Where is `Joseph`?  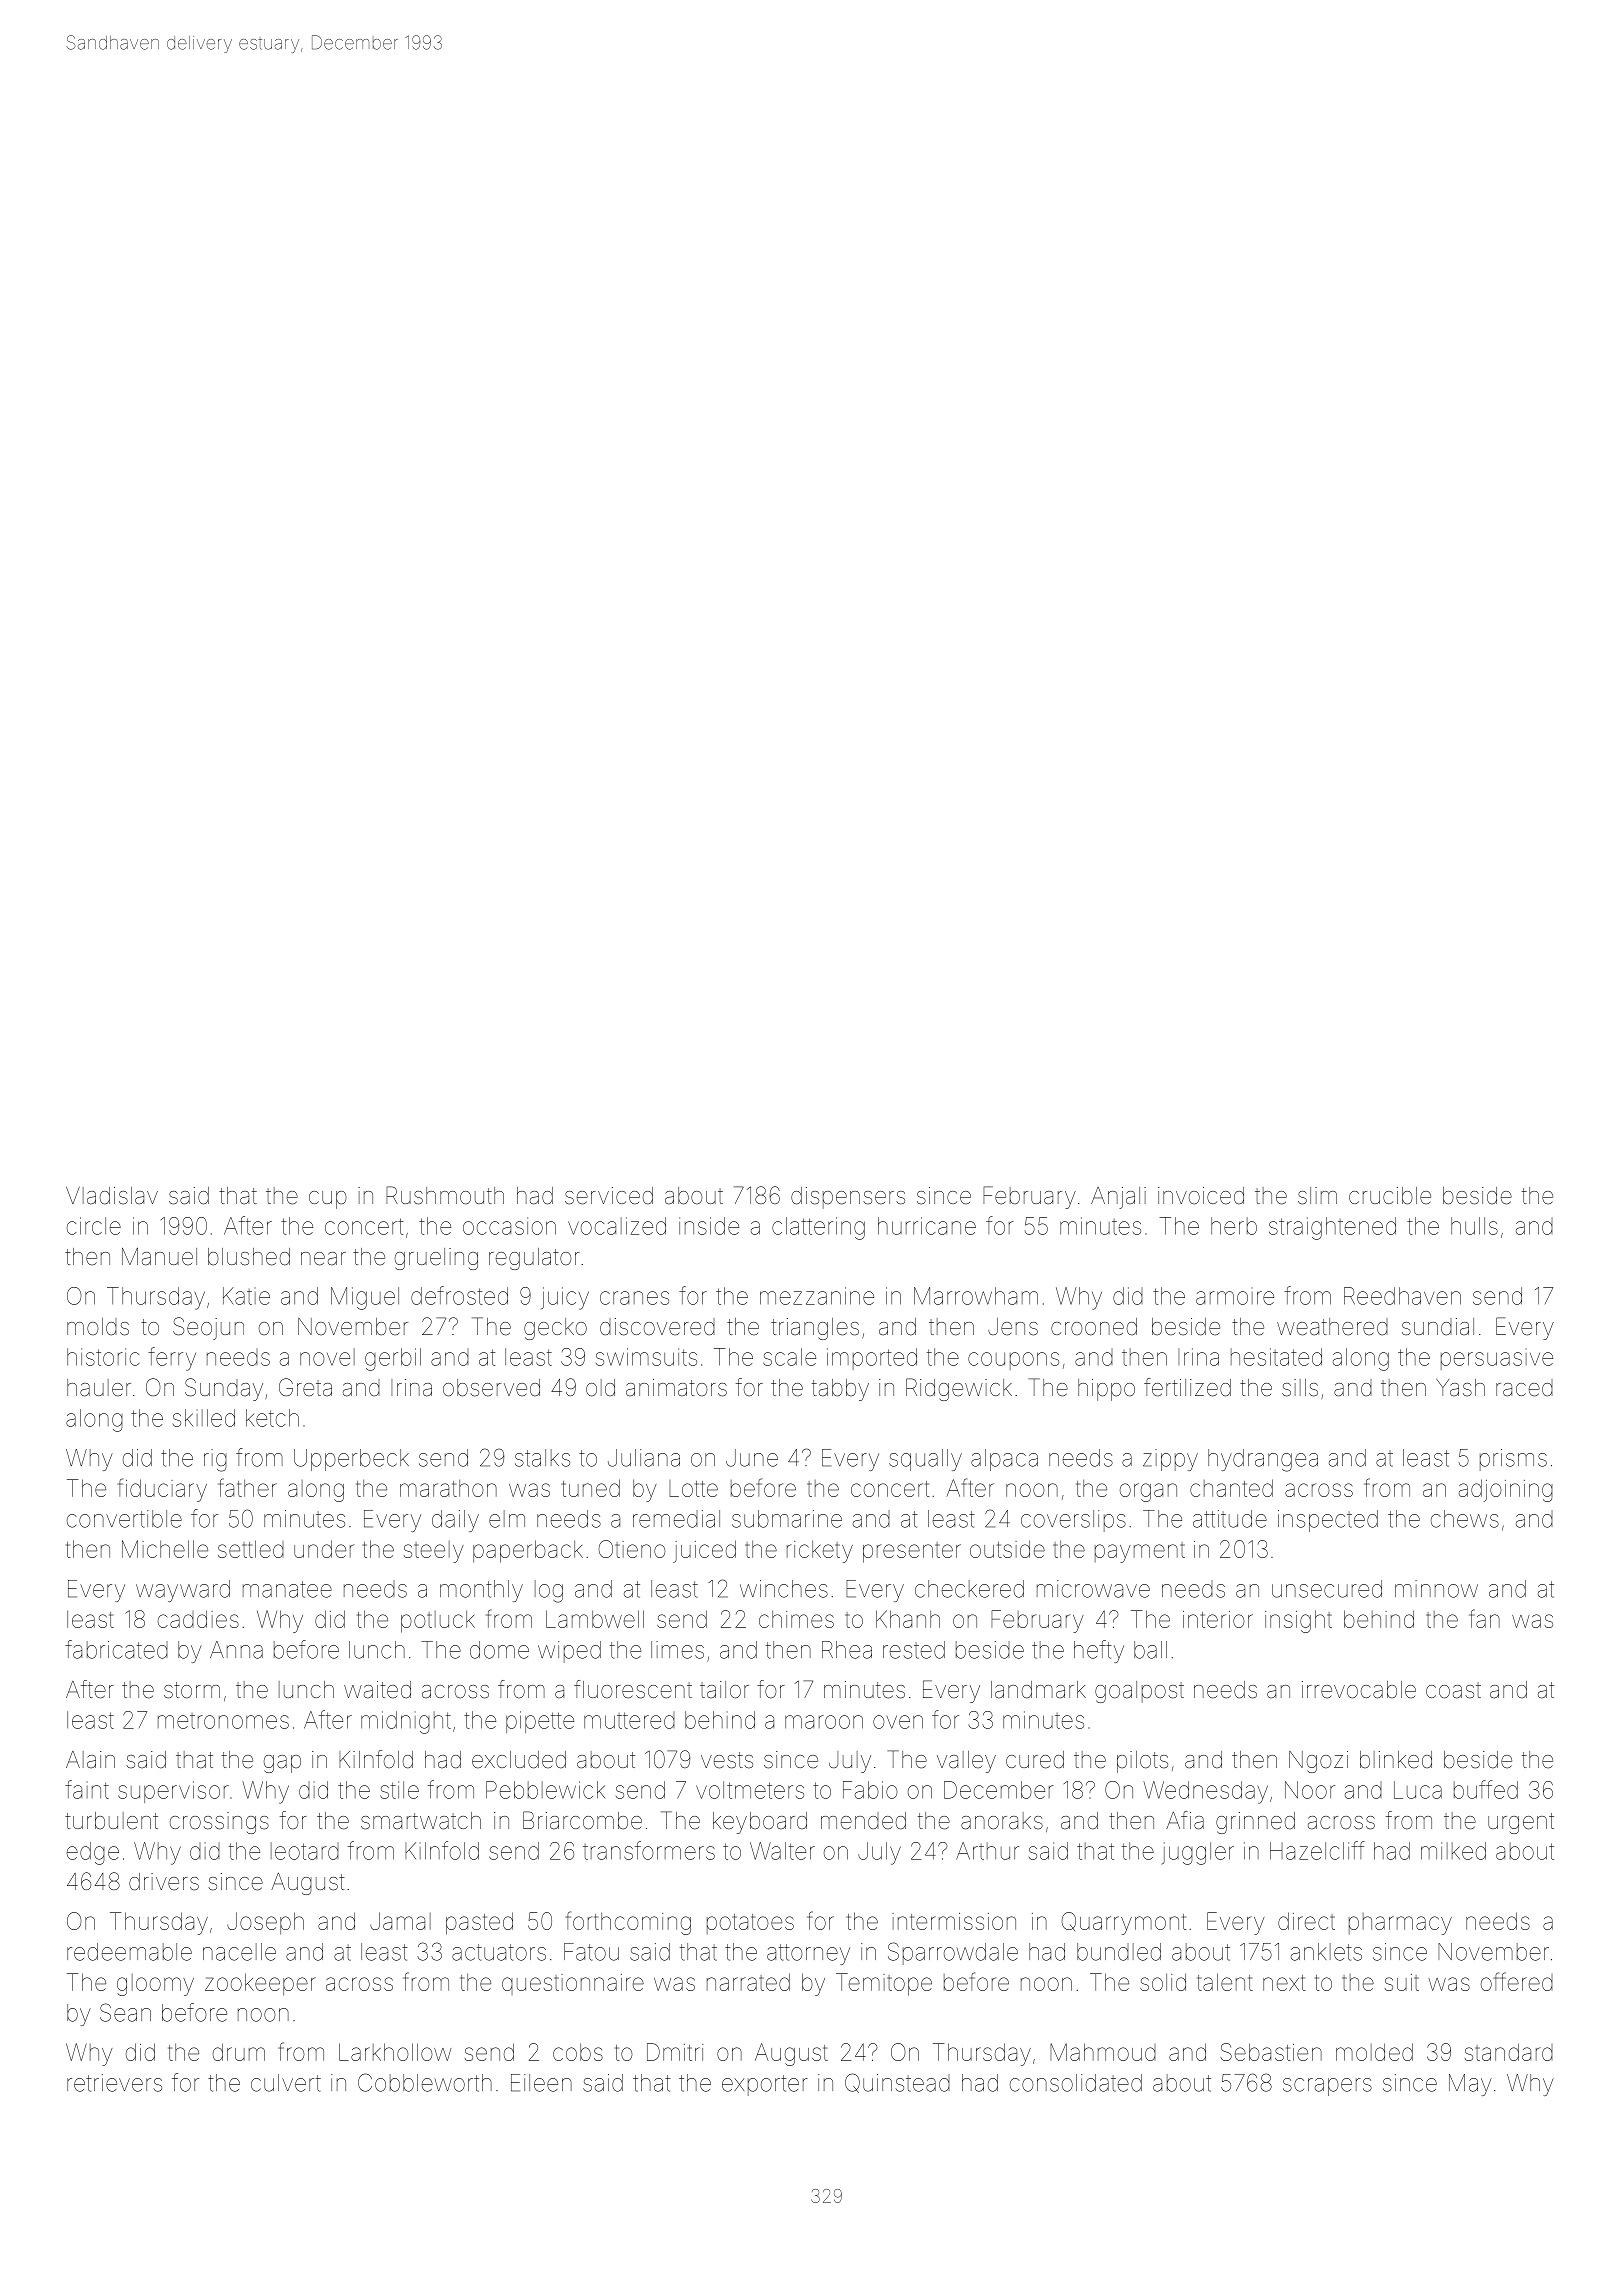
Joseph is located at coordinates (265, 1923).
